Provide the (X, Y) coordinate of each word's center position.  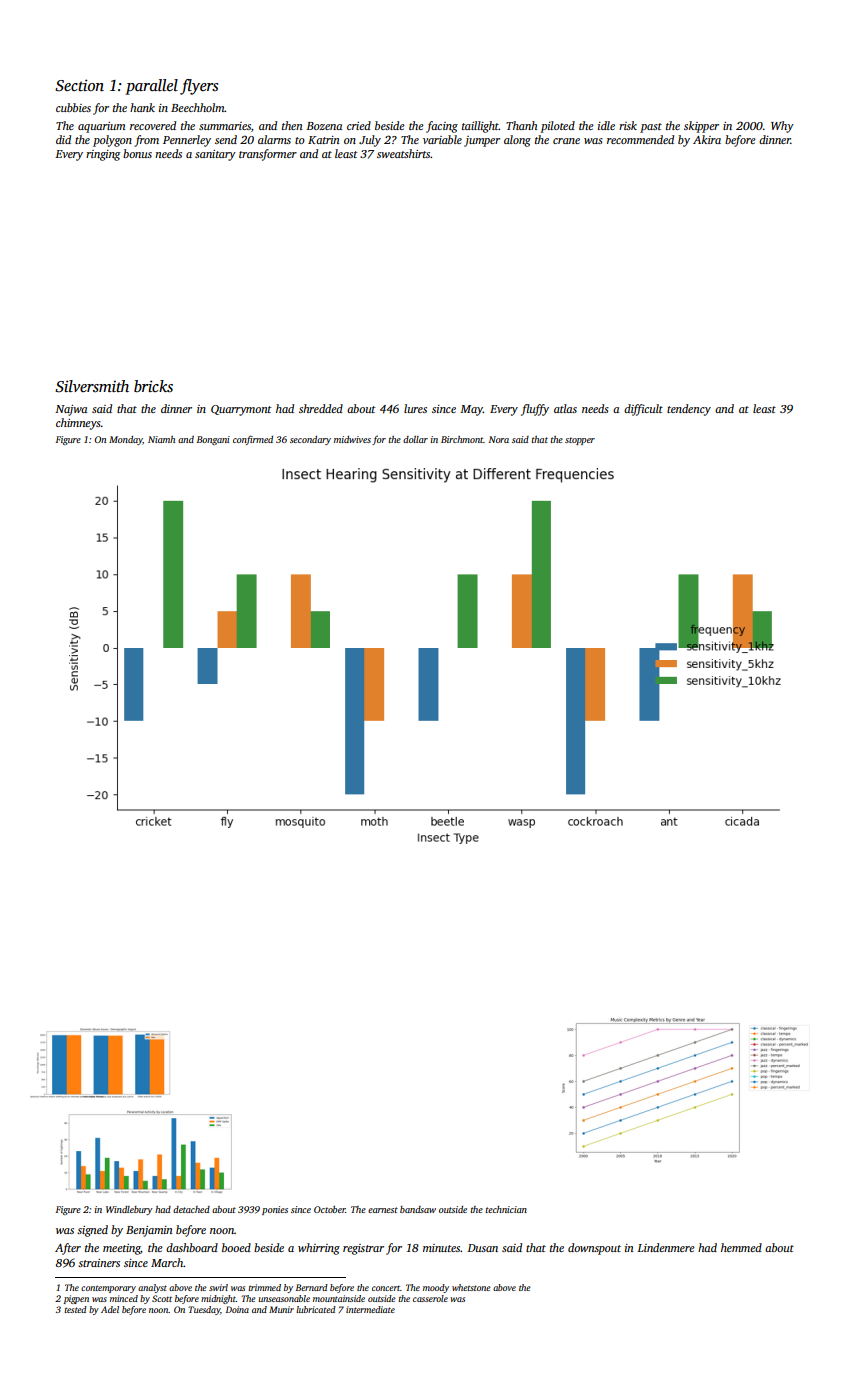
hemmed (741, 1247)
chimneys (78, 424)
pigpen (76, 1299)
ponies (275, 1210)
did (63, 139)
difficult (643, 410)
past (651, 128)
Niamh (161, 439)
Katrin (324, 140)
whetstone (471, 1287)
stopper (580, 441)
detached (191, 1209)
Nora (499, 439)
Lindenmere (666, 1247)
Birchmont (462, 439)
